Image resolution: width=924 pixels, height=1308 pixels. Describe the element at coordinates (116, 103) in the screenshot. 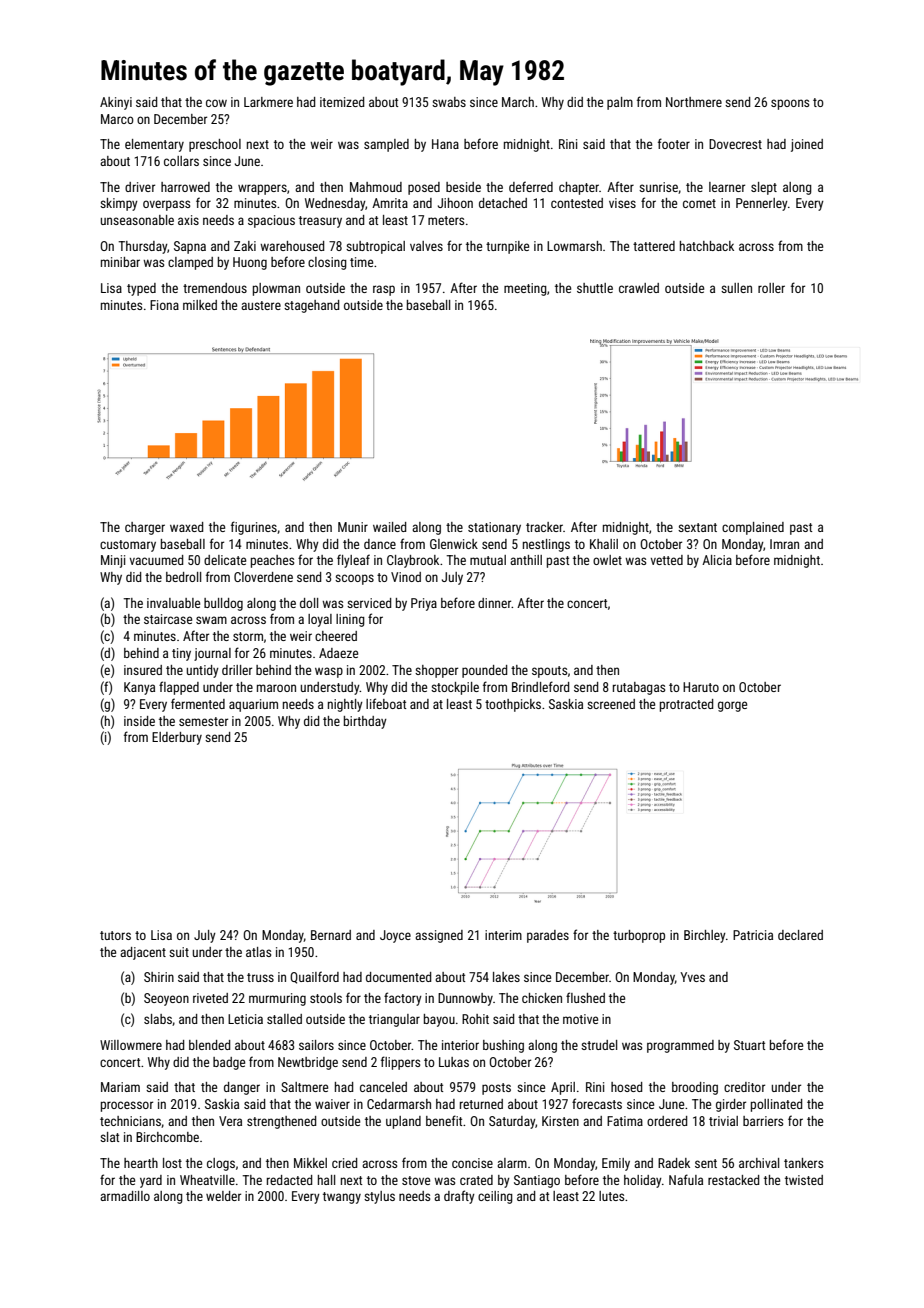

I see `Akinyi` at that location.
